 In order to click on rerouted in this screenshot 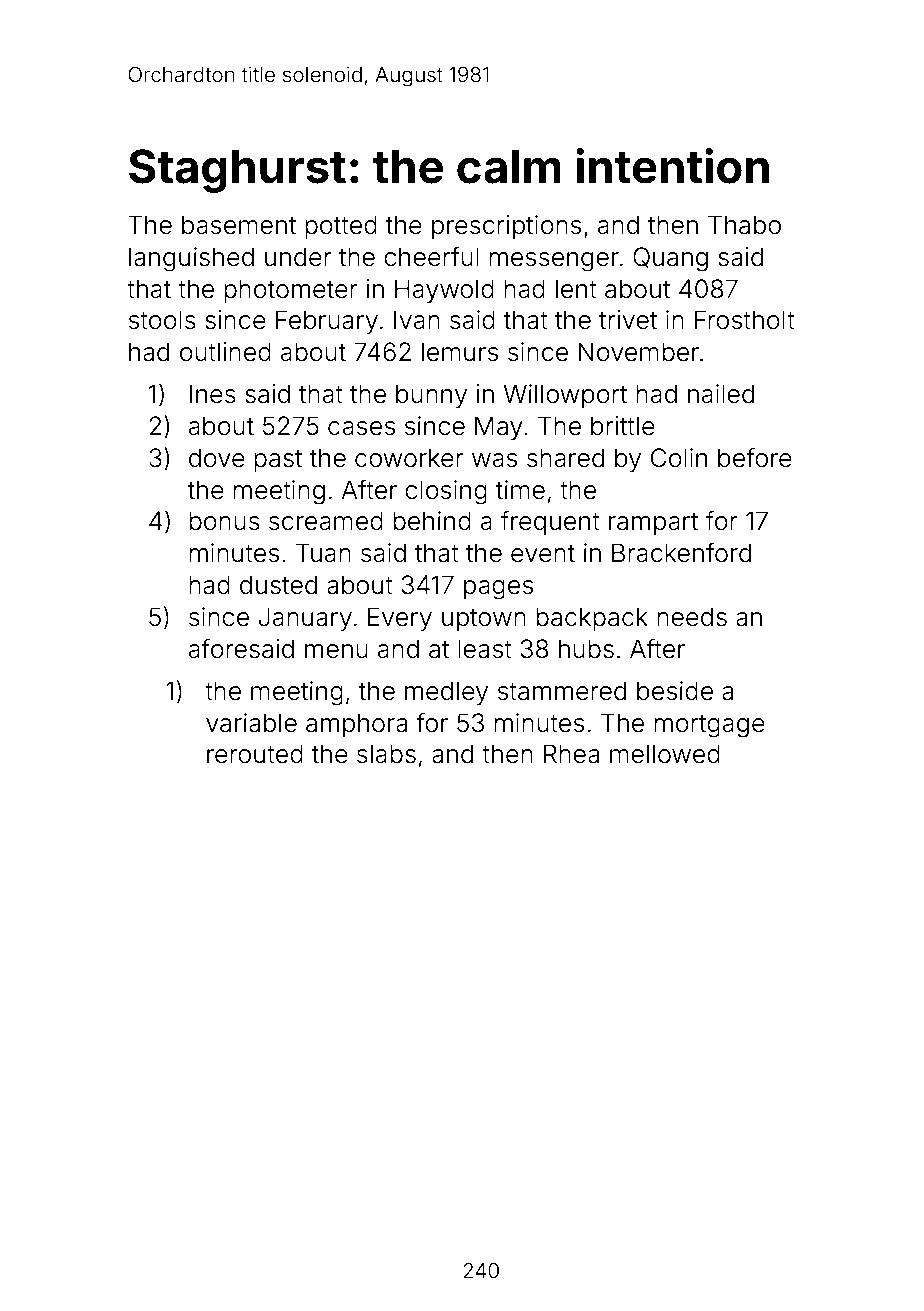, I will do `click(255, 754)`.
